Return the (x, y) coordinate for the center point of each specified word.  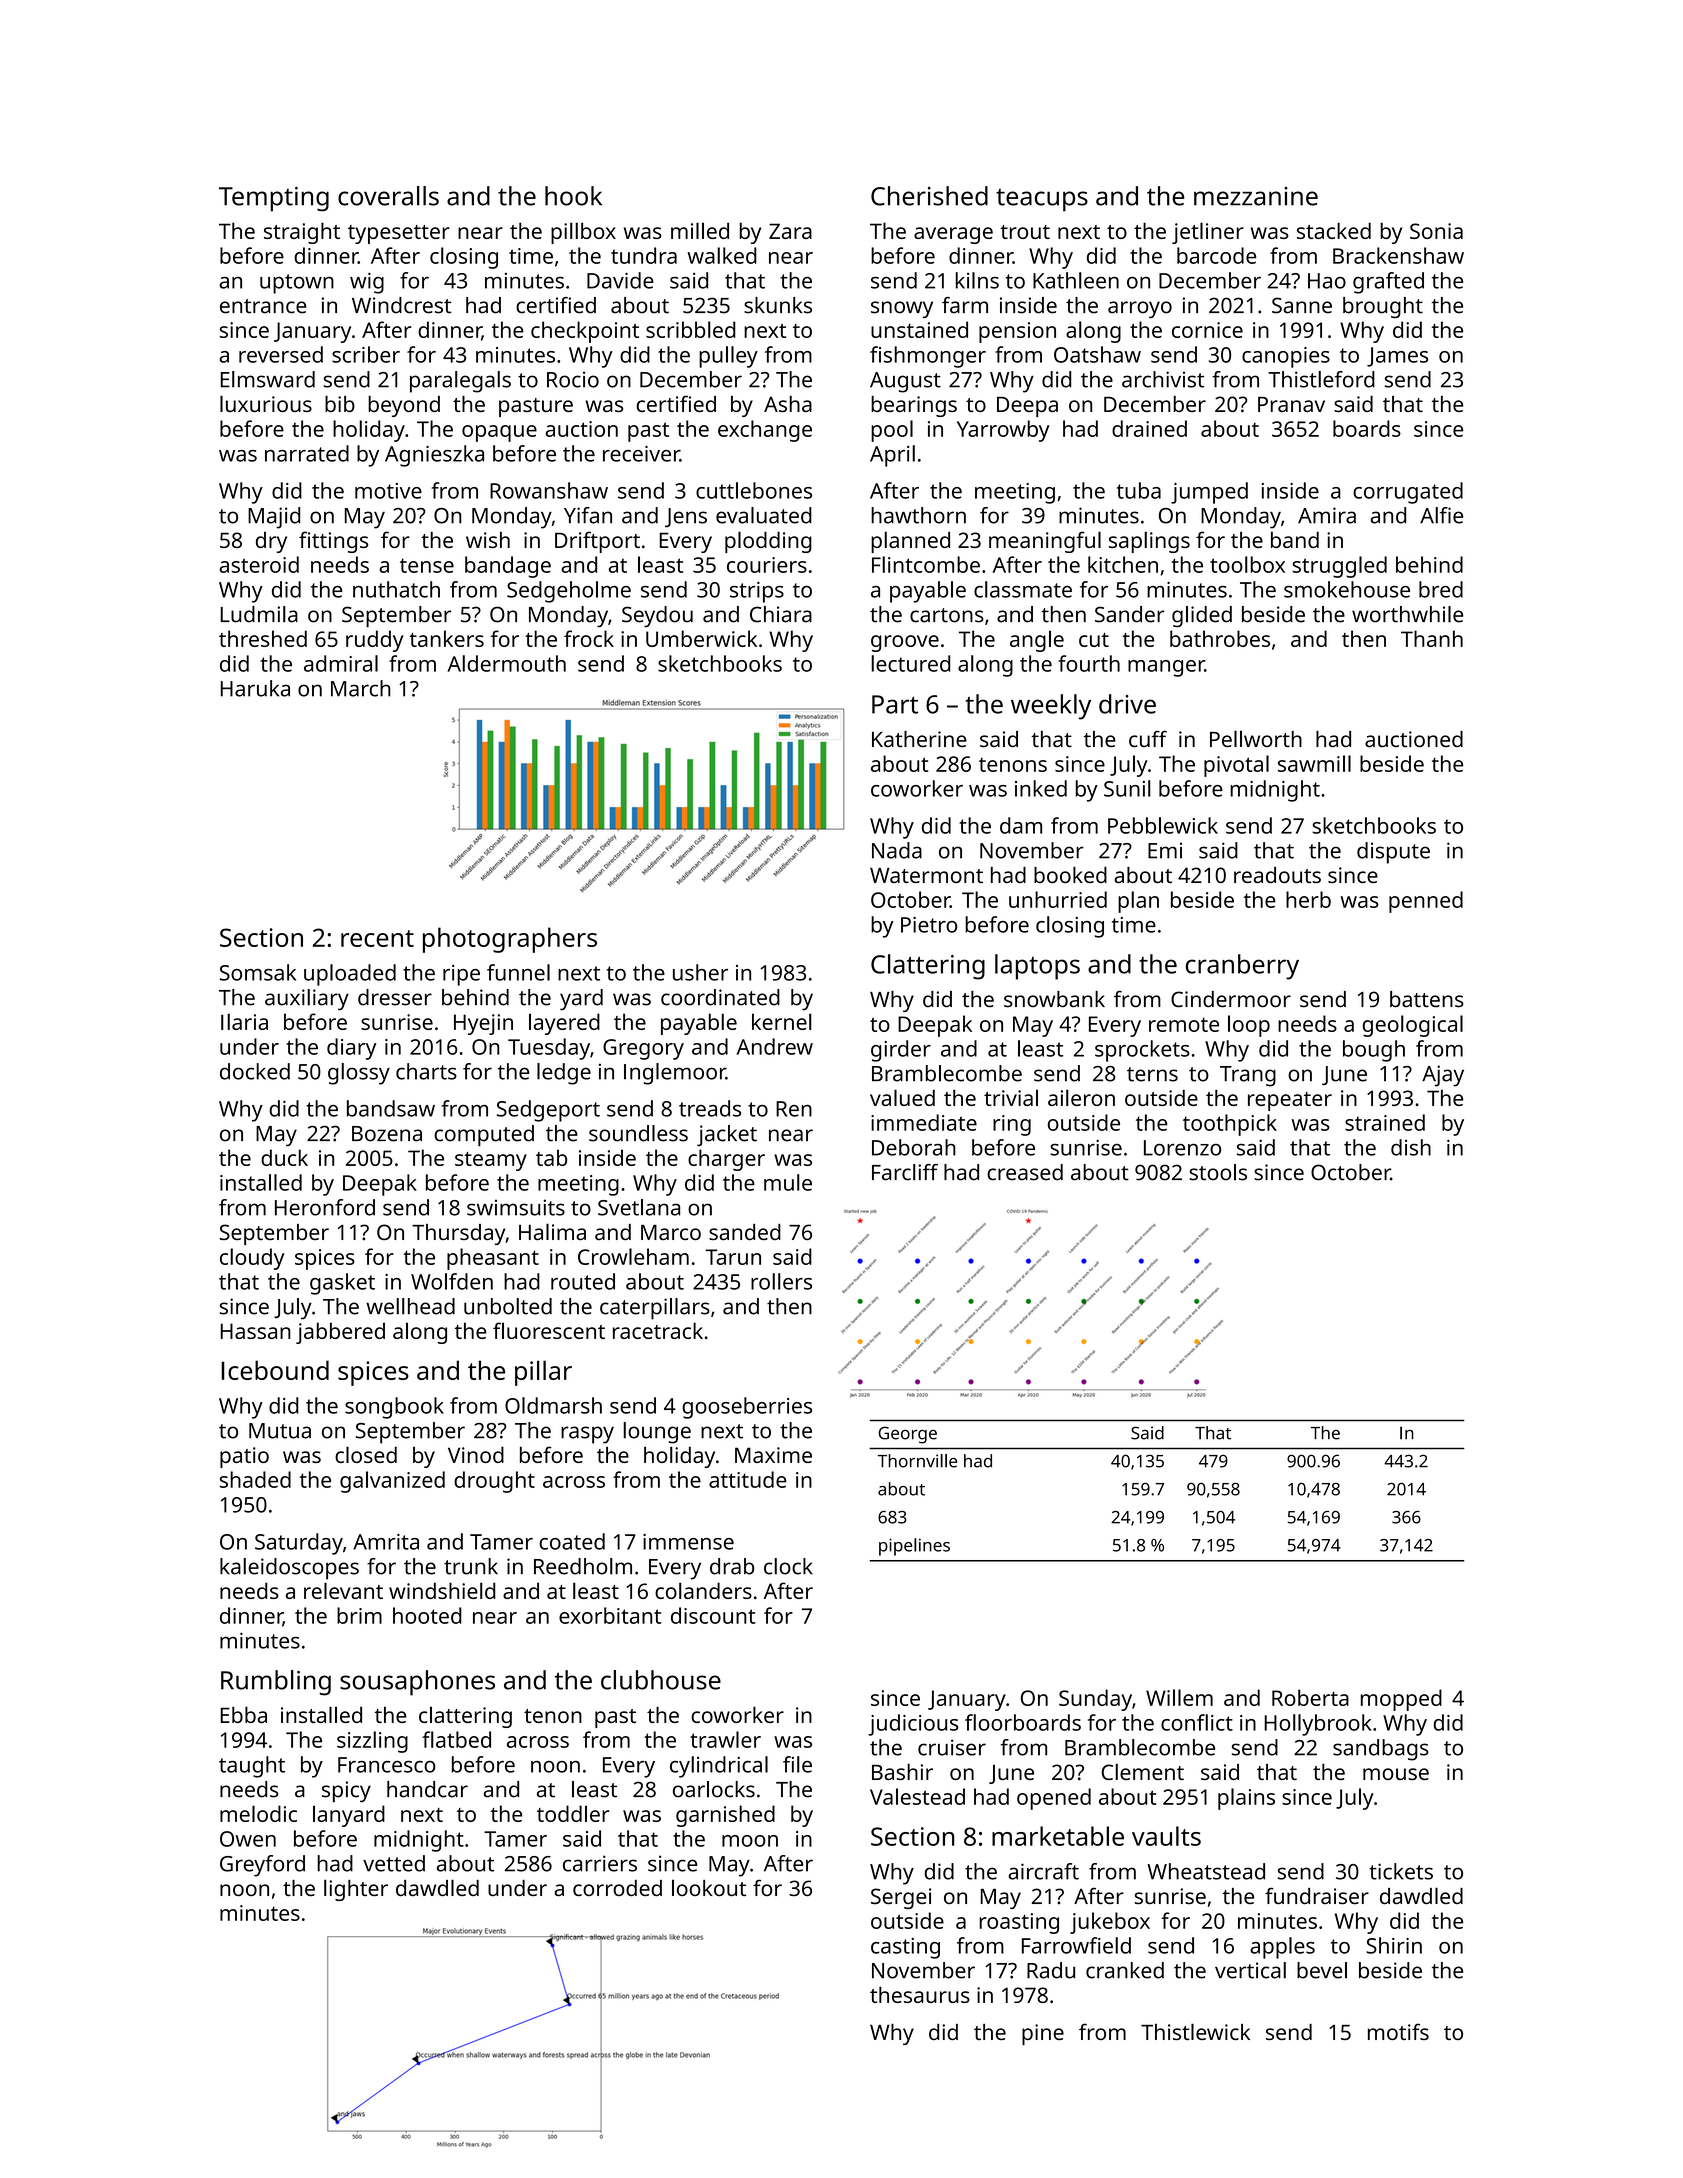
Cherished (929, 196)
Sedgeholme (569, 592)
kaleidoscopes (289, 1569)
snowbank (1054, 999)
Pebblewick (1163, 825)
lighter (356, 1890)
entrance (263, 306)
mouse (1396, 1774)
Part (895, 704)
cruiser (952, 1747)
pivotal (1236, 766)
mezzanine (1256, 196)
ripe (461, 975)
